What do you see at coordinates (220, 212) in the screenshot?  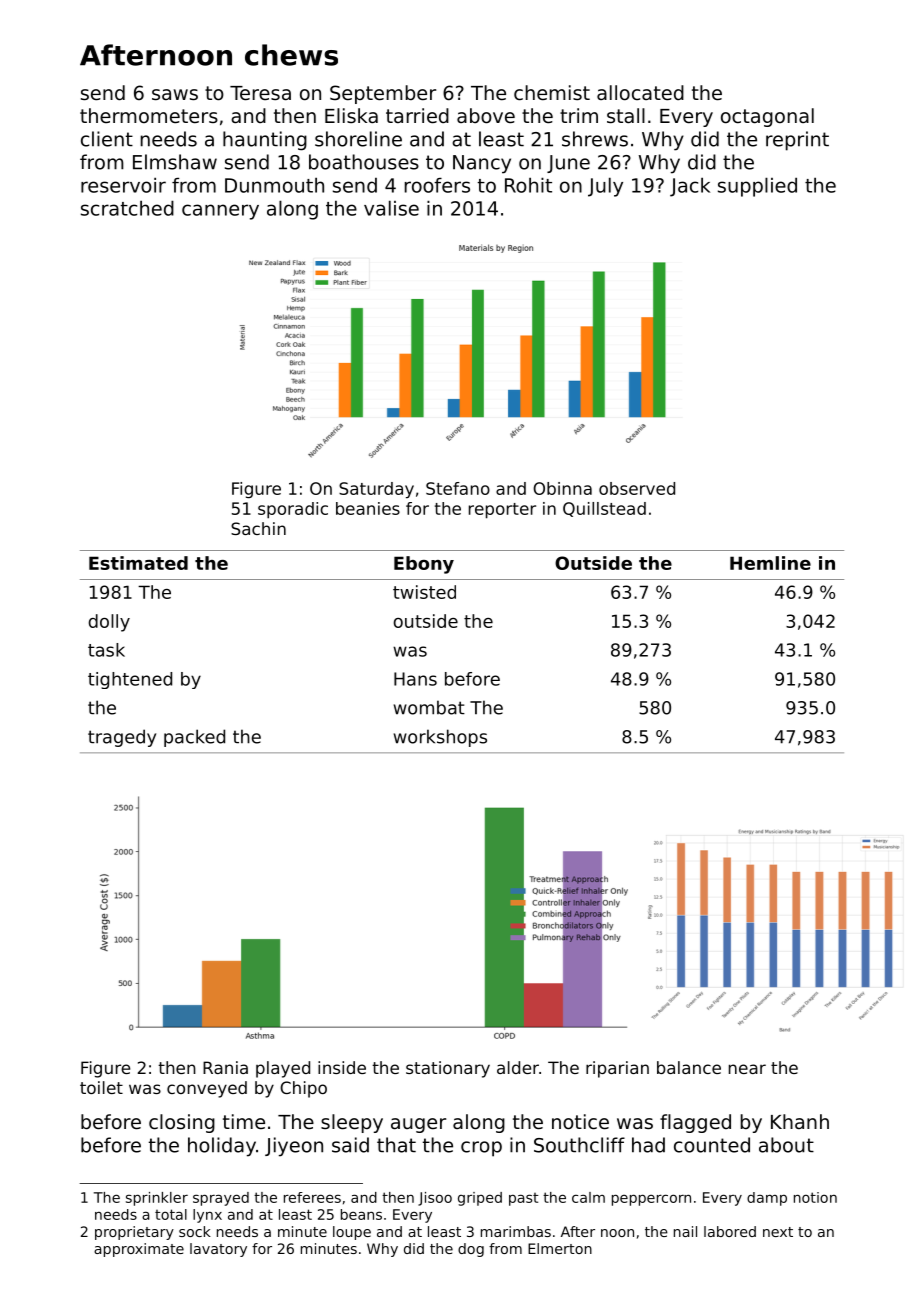 I see `cannery` at bounding box center [220, 212].
